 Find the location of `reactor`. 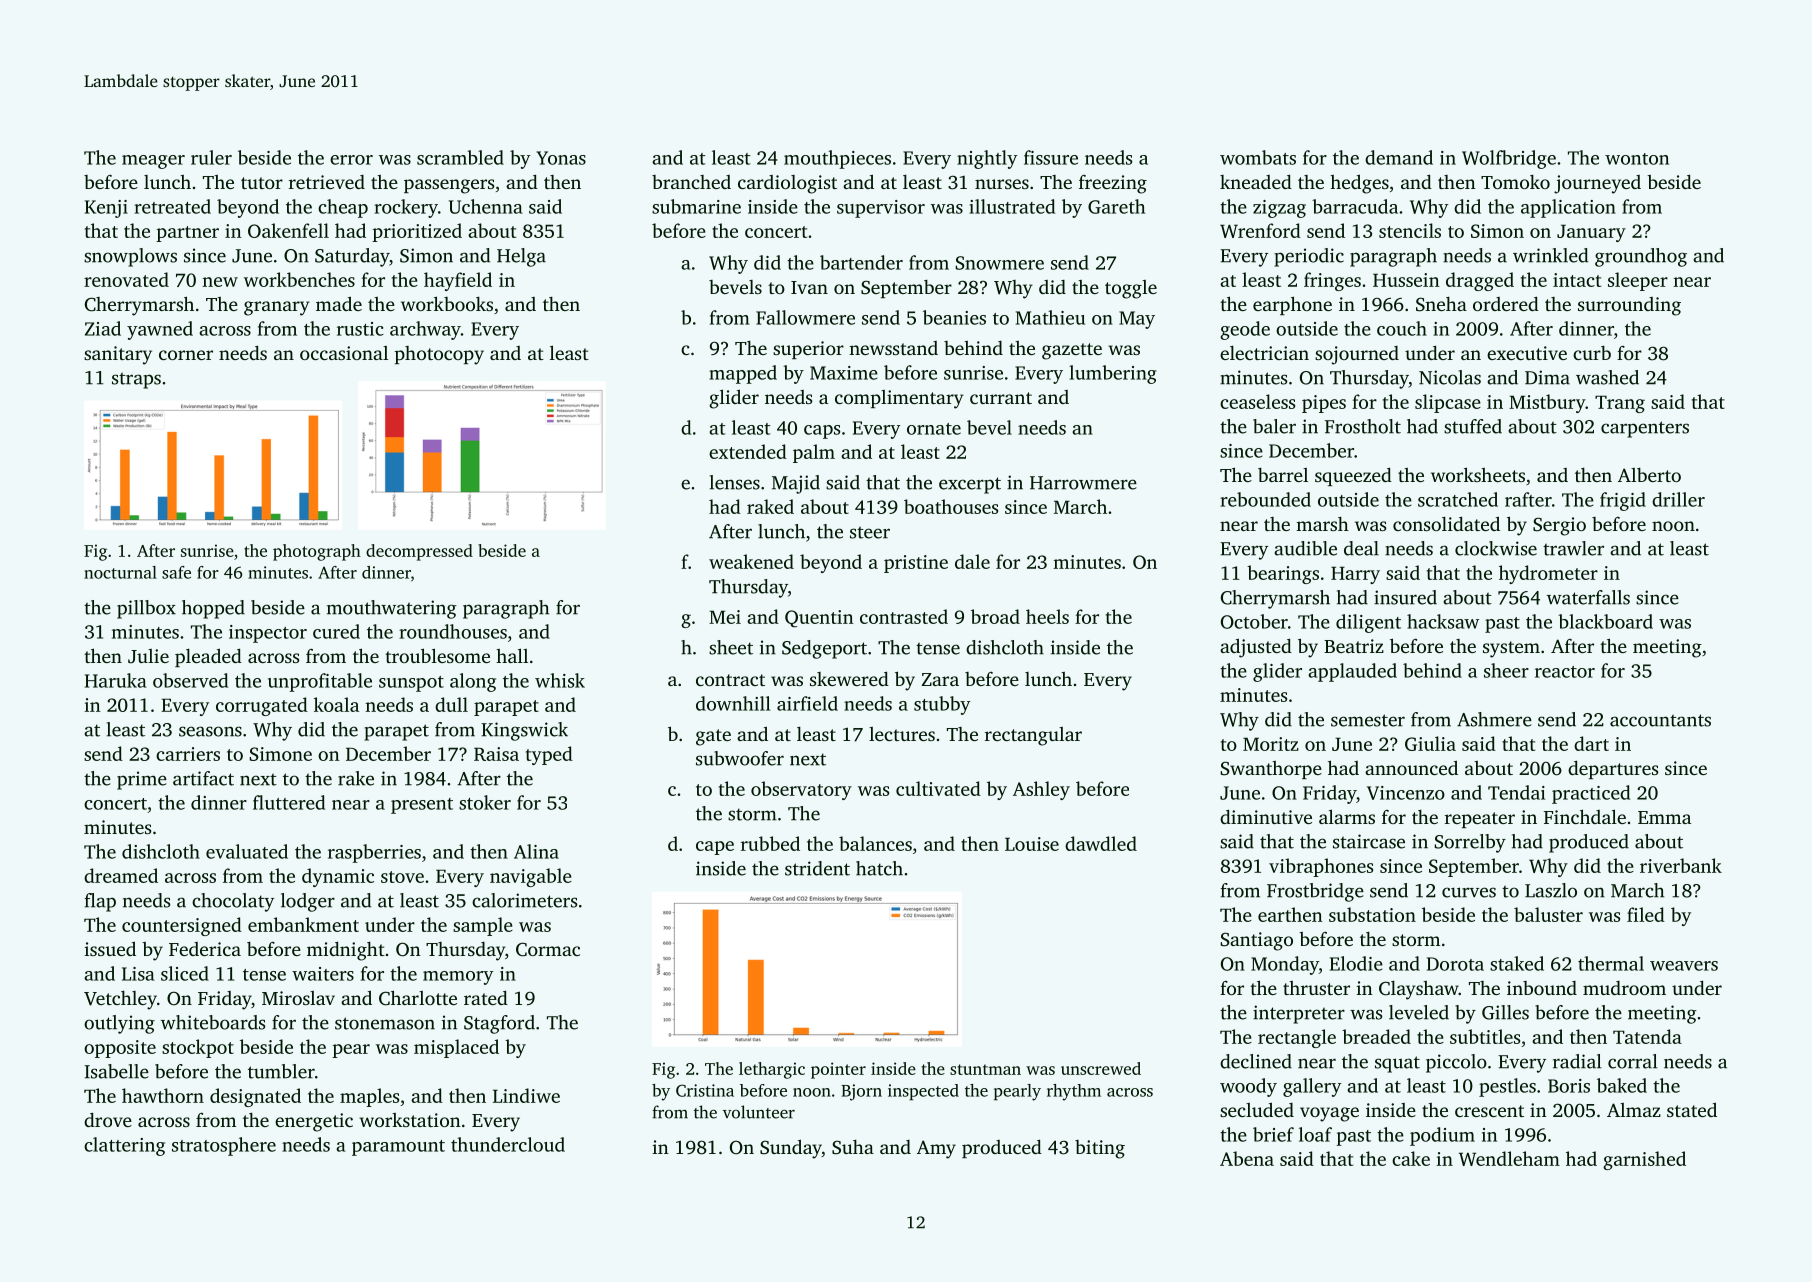

reactor is located at coordinates (1565, 672).
